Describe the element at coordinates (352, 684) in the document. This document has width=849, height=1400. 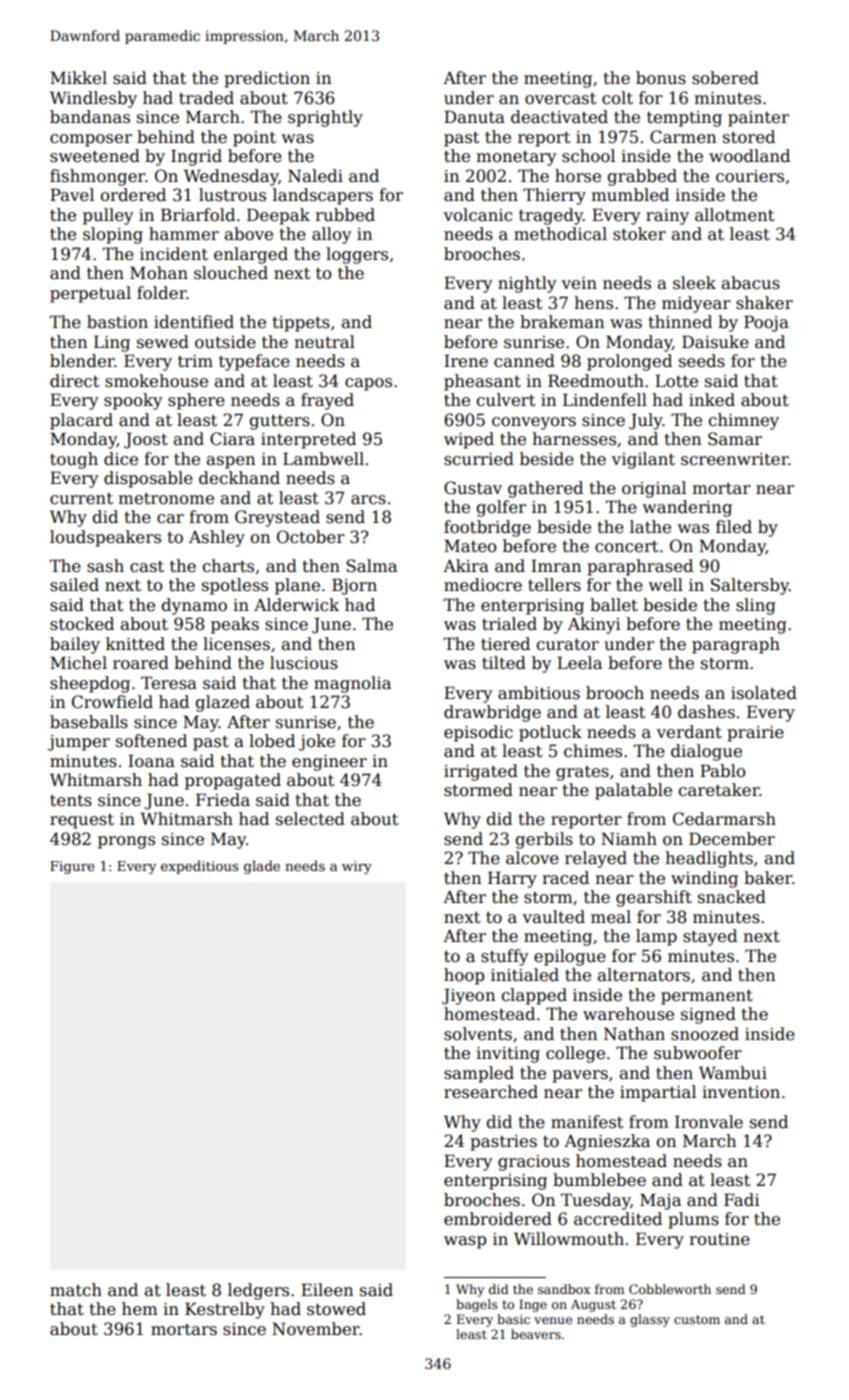
I see `magnolia` at that location.
